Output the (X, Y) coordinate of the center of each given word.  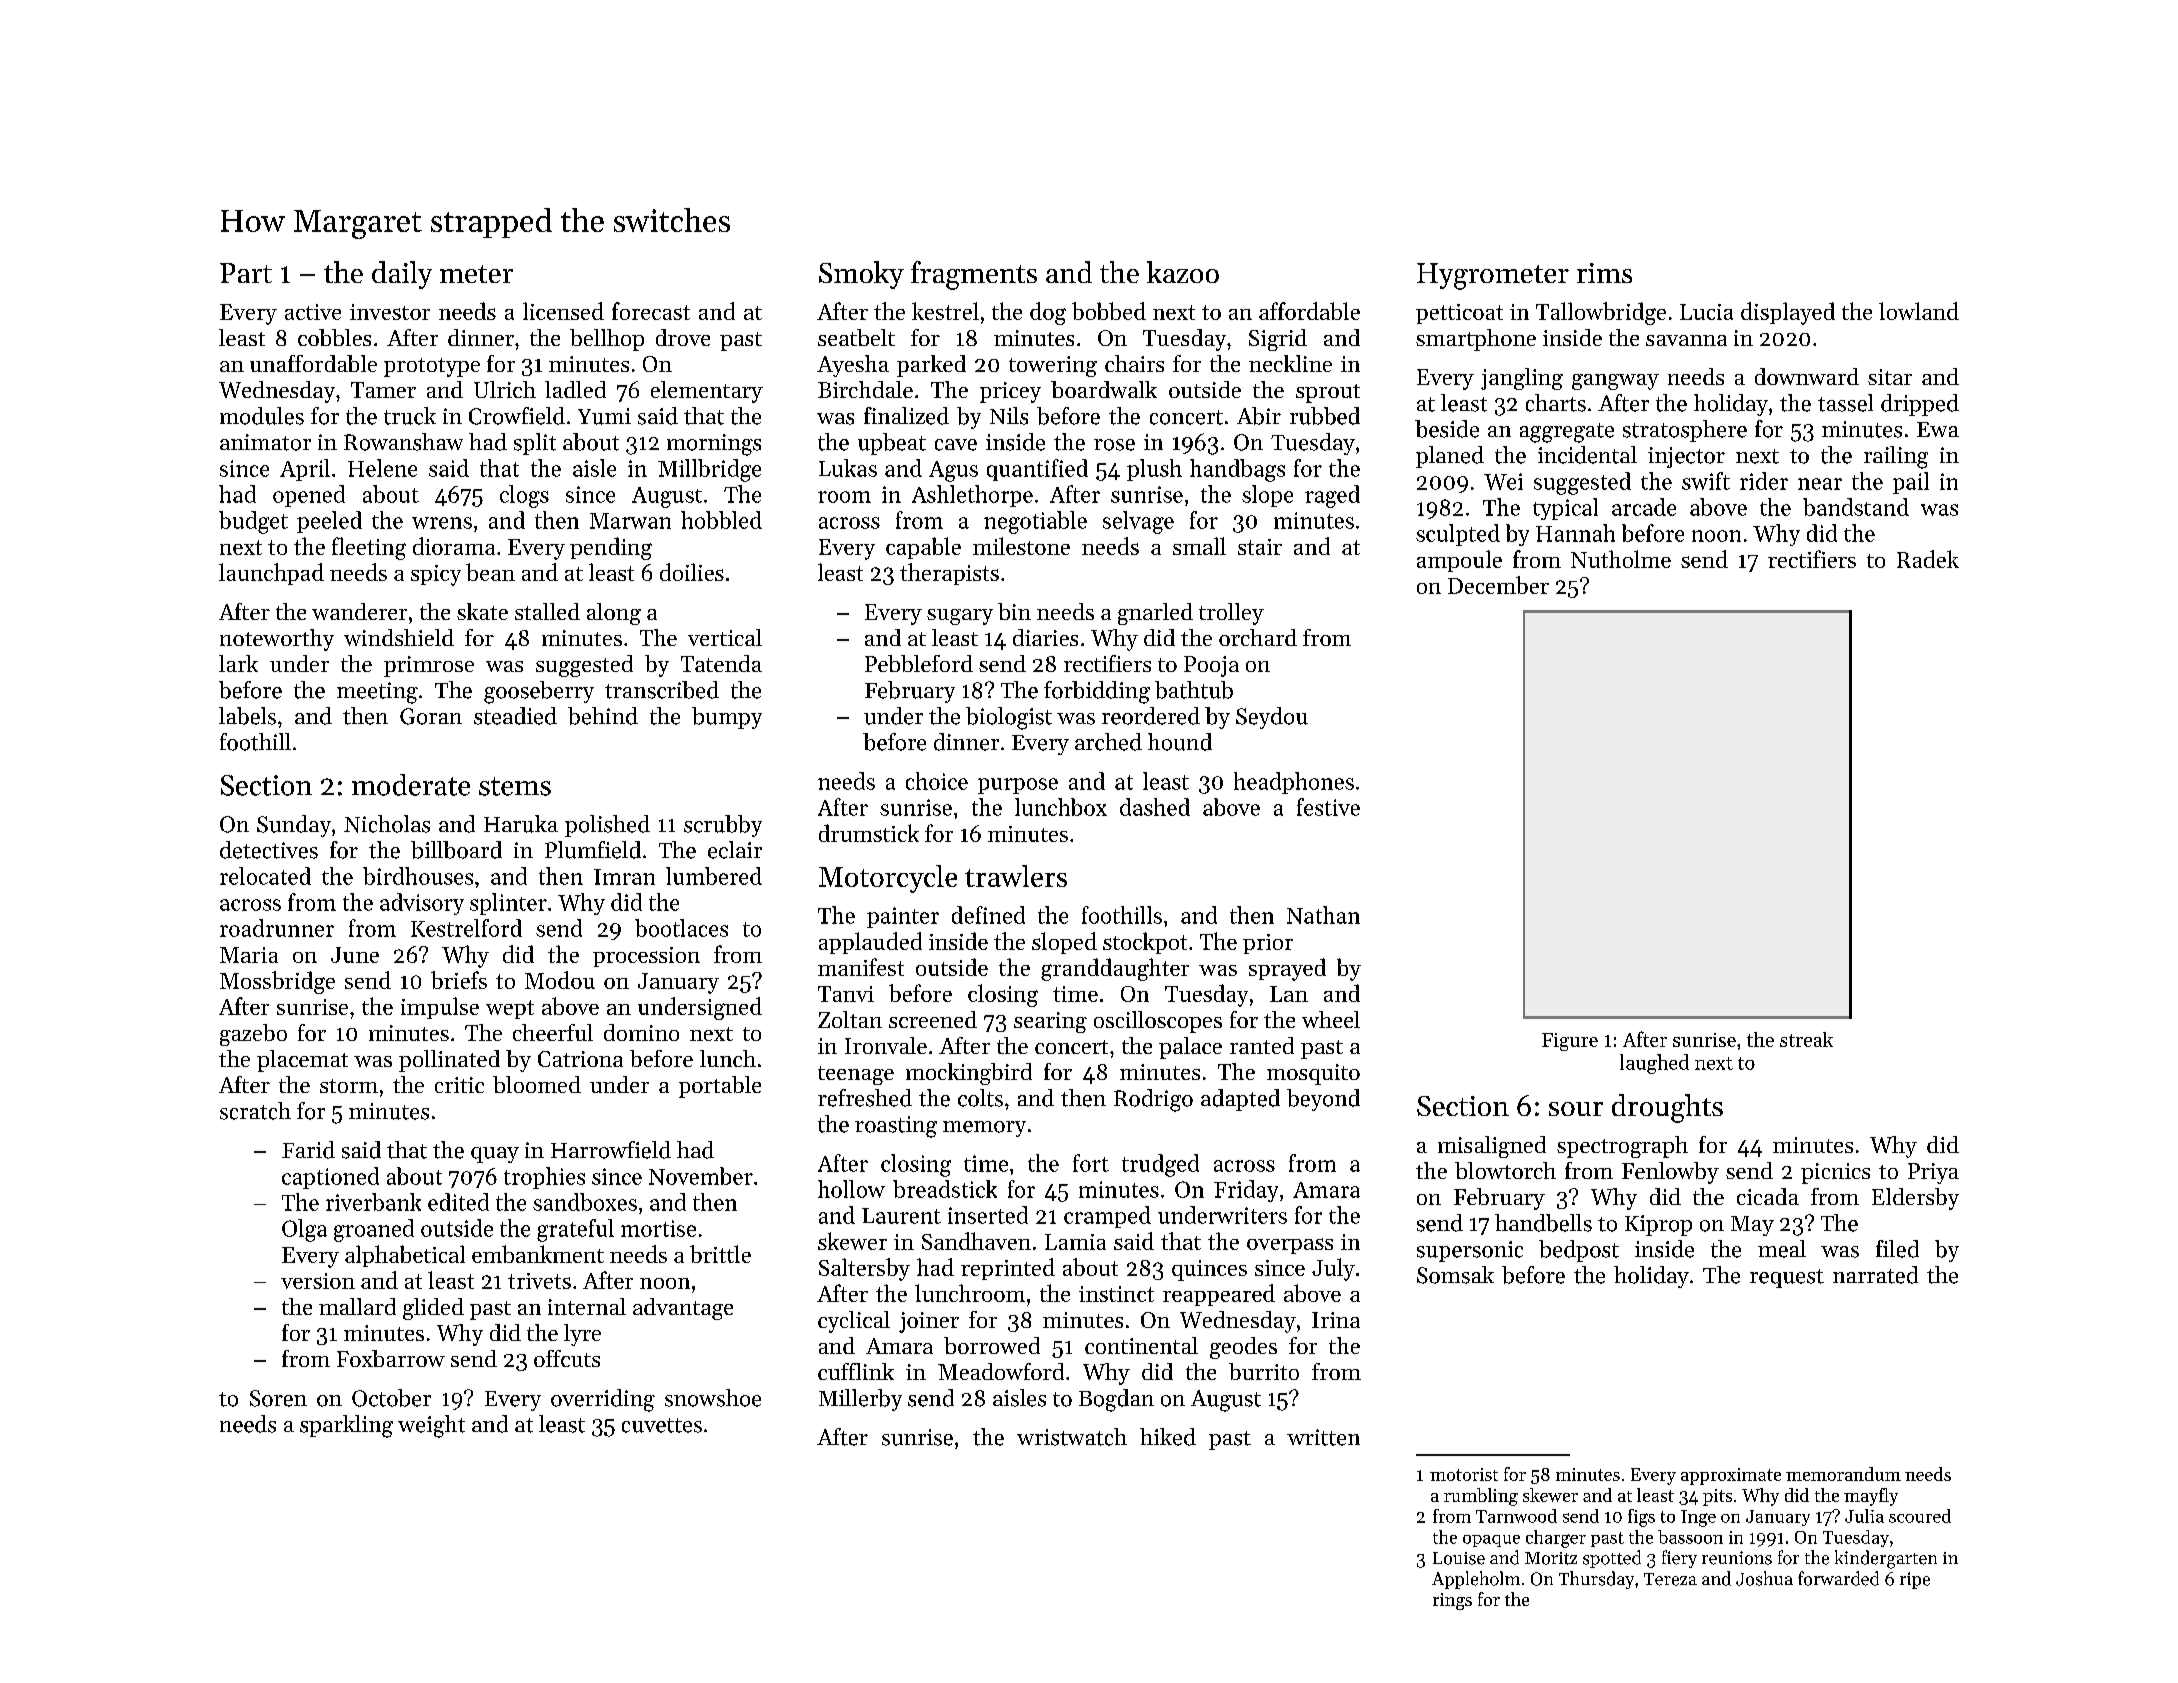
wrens (442, 523)
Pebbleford (919, 663)
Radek (1928, 559)
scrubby (723, 826)
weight (431, 1426)
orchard (1258, 637)
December (1498, 585)
